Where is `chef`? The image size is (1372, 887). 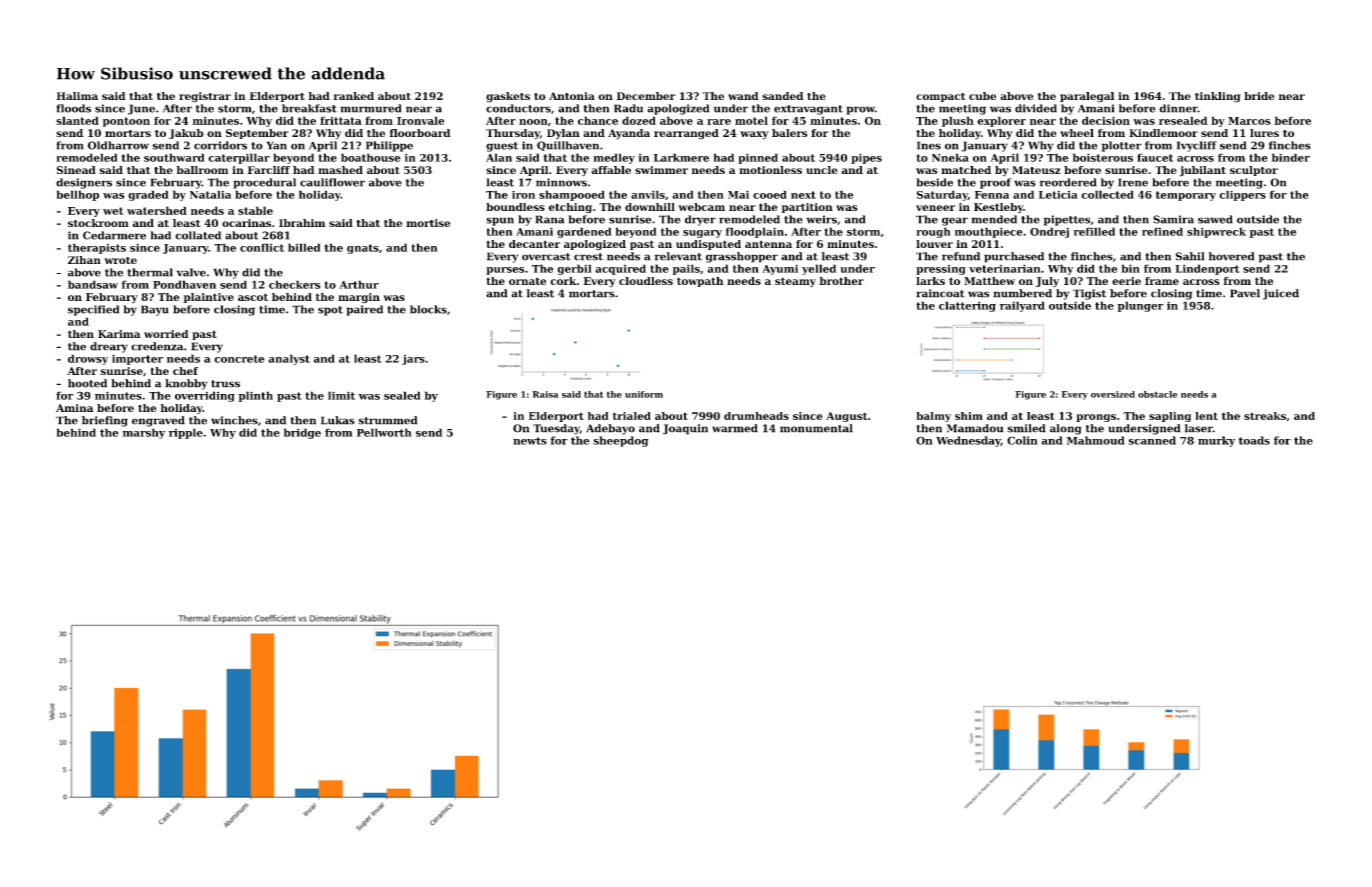 chef is located at coordinates (185, 371).
